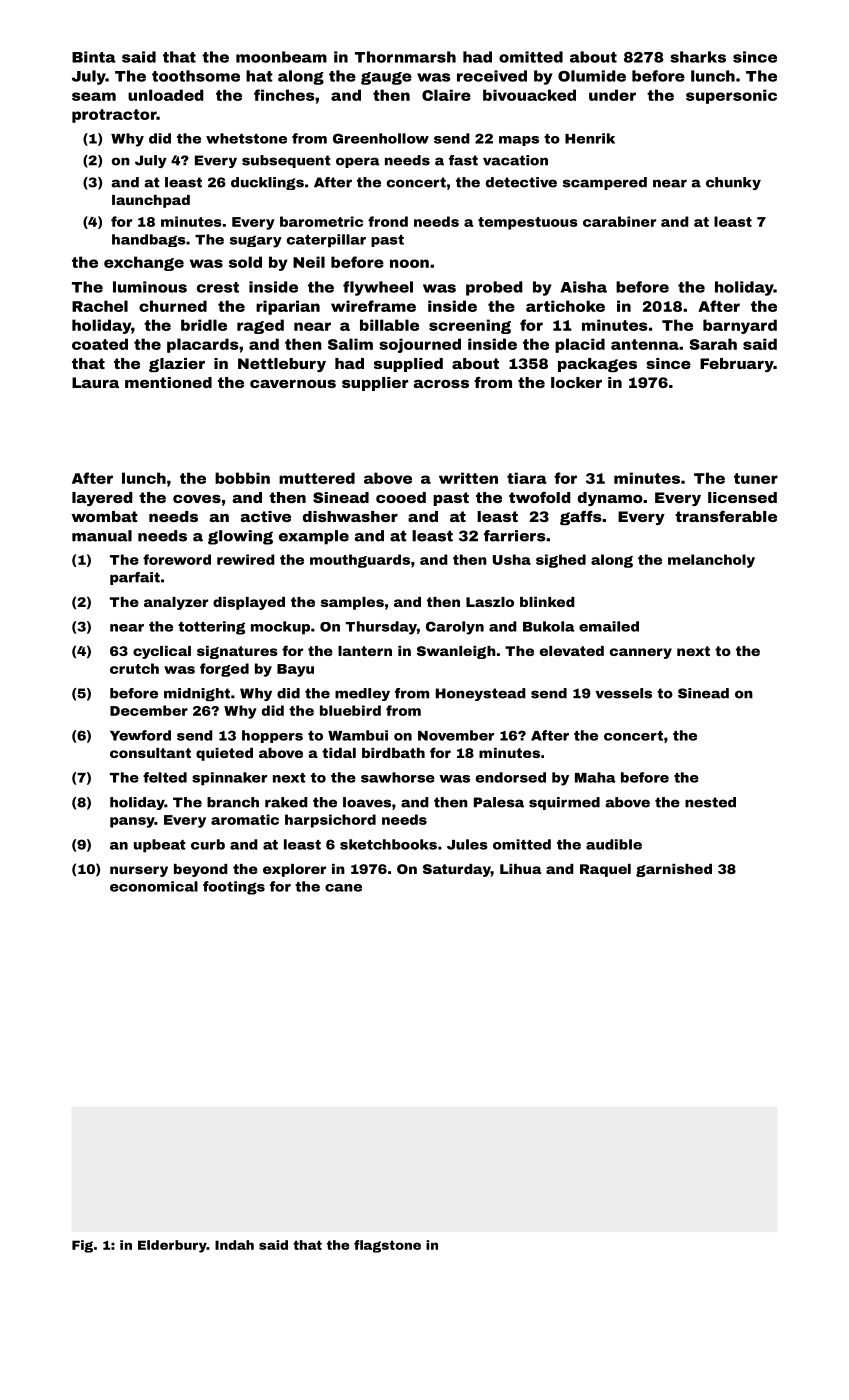 The image size is (849, 1400). Describe the element at coordinates (698, 57) in the image. I see `sharks` at that location.
